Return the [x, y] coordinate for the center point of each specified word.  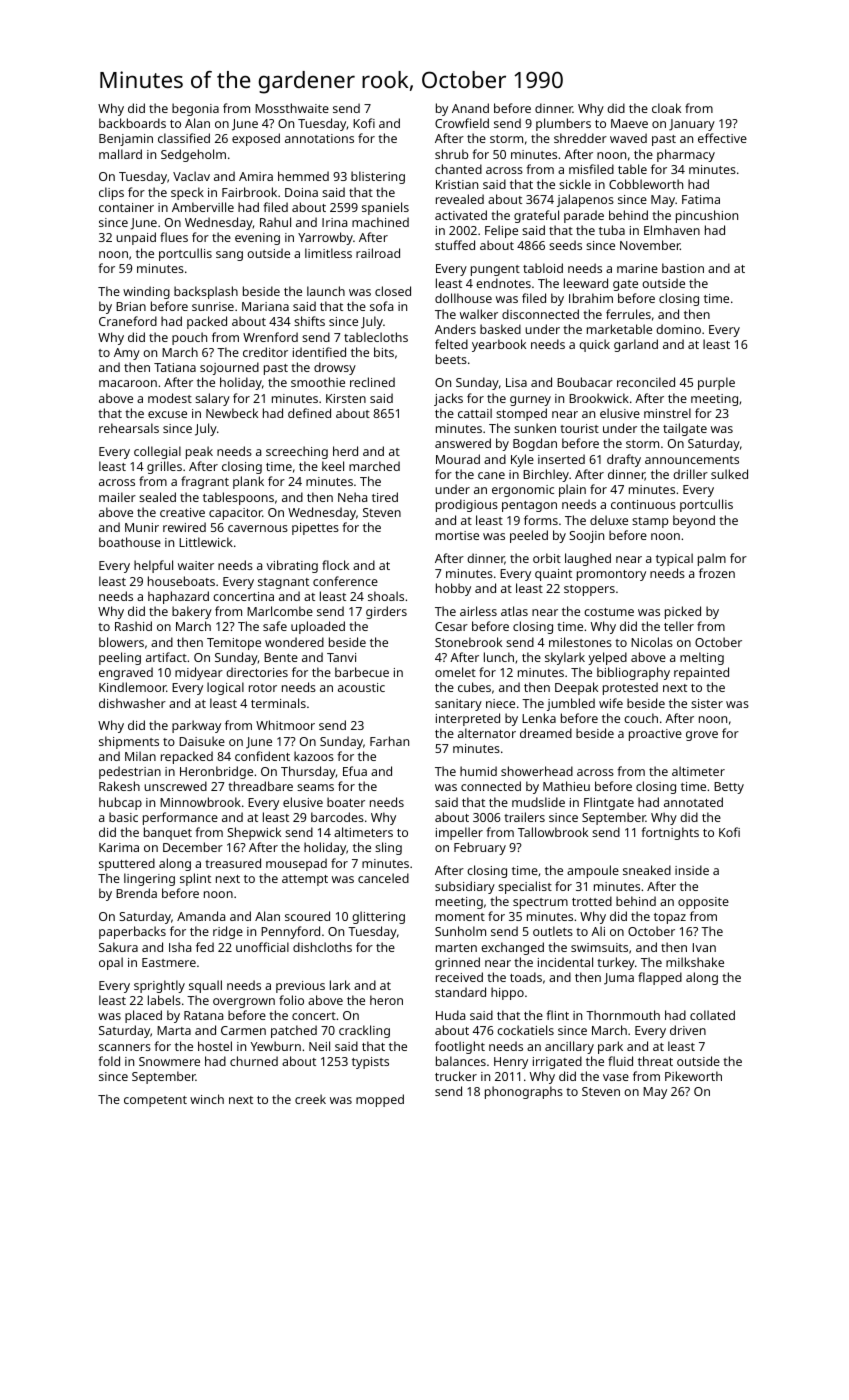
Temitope [234, 644]
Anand [470, 108]
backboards [132, 123]
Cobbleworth [646, 184]
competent [155, 1101]
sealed [157, 497]
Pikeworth [693, 1076]
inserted [561, 459]
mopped [380, 1100]
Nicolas [652, 642]
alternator [487, 733]
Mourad [458, 459]
